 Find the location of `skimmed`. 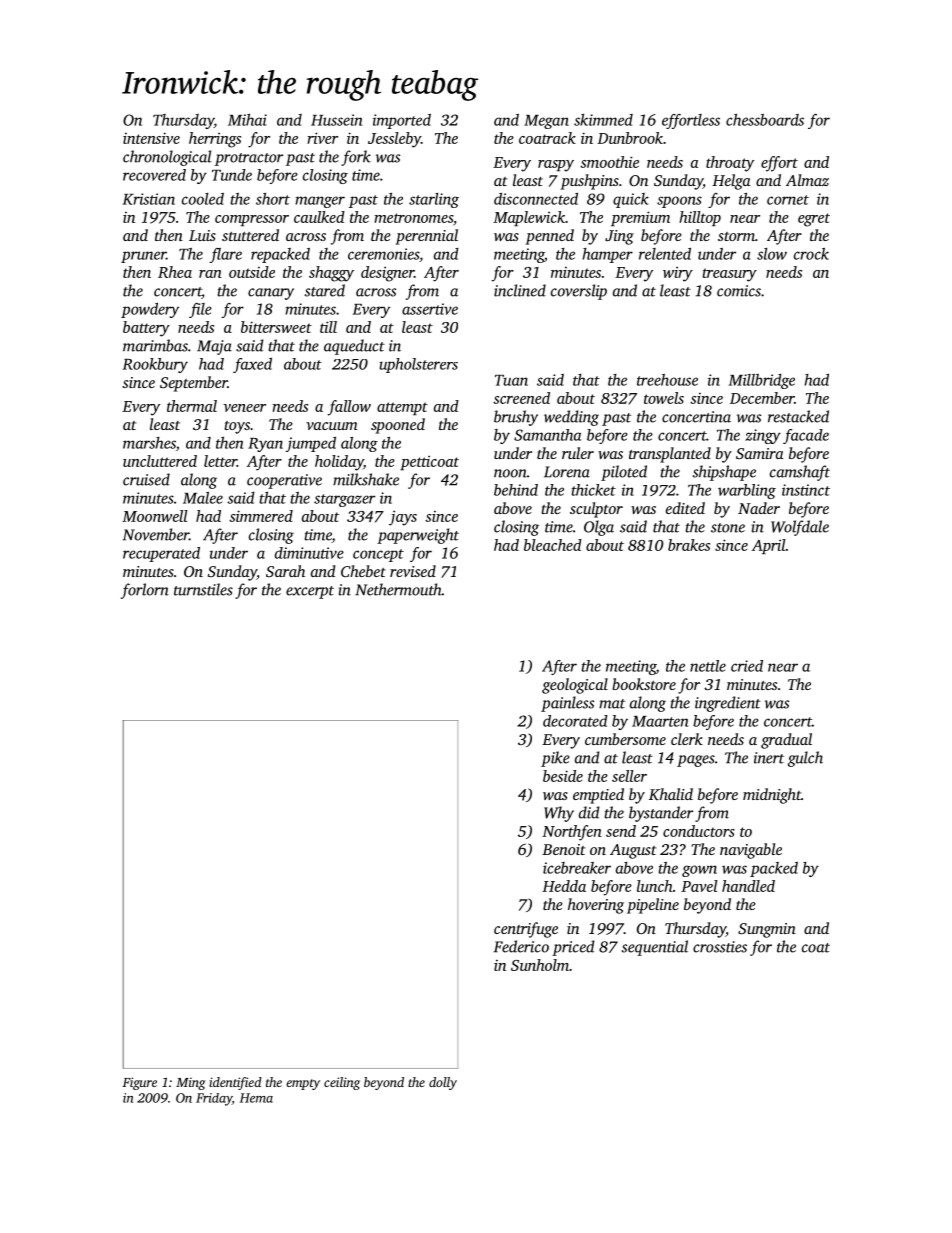

skimmed is located at coordinates (603, 120).
